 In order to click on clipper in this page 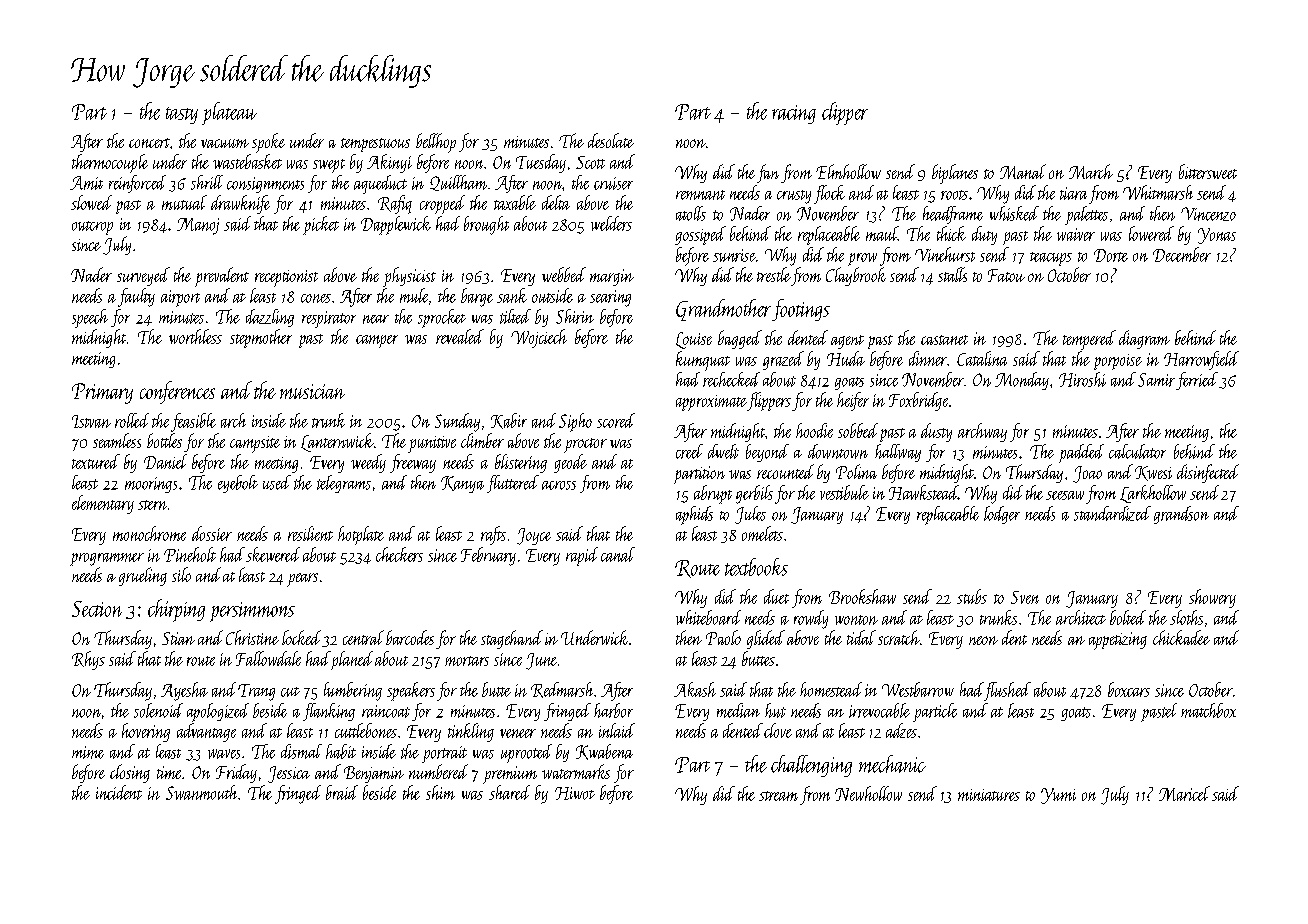, I will do `click(845, 113)`.
